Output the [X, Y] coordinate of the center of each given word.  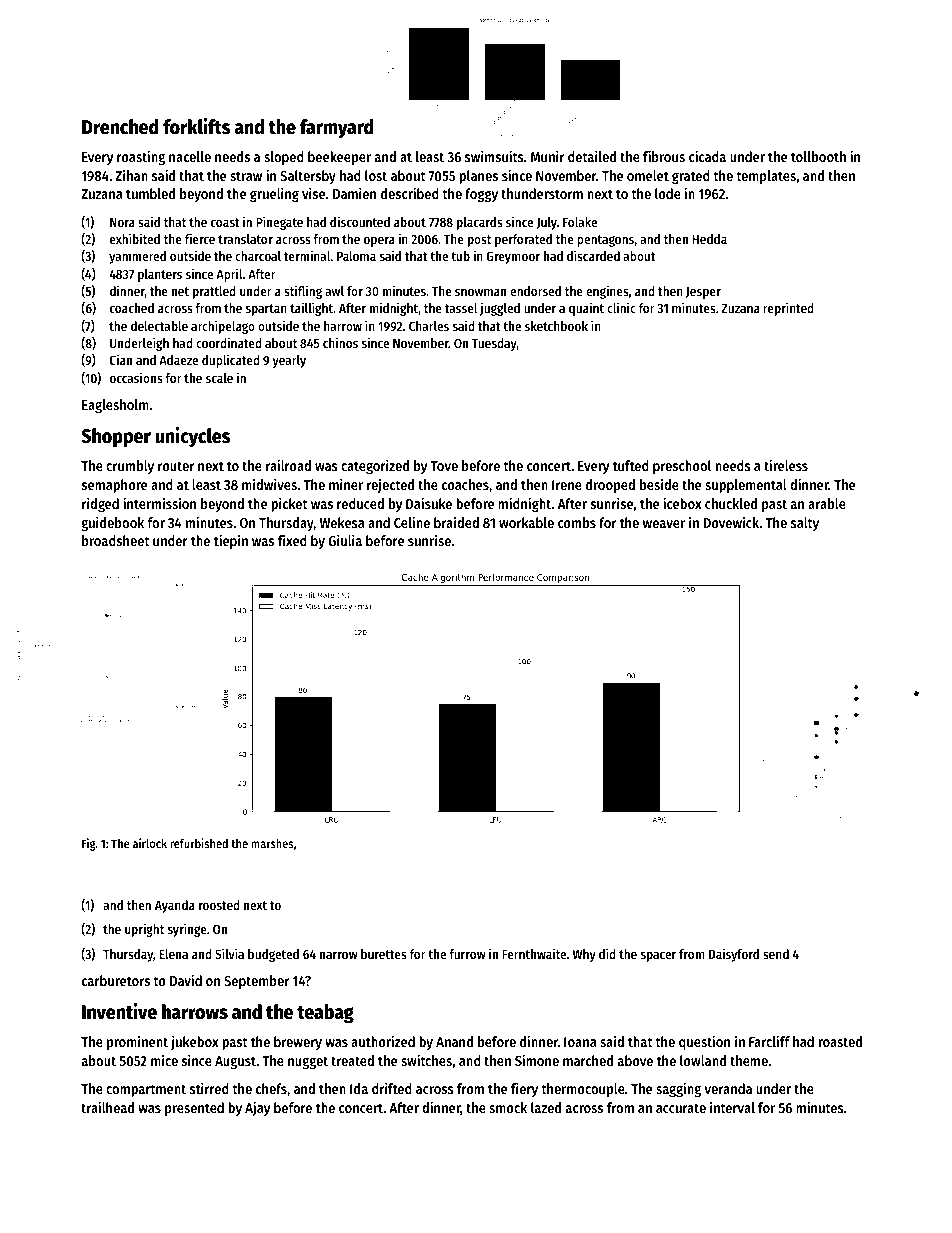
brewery [298, 1043]
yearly [289, 361]
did [607, 953]
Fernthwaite [534, 953]
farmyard [337, 129]
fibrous [664, 156]
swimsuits [494, 156]
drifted [392, 1088]
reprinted [788, 309]
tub [460, 256]
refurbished [199, 843]
